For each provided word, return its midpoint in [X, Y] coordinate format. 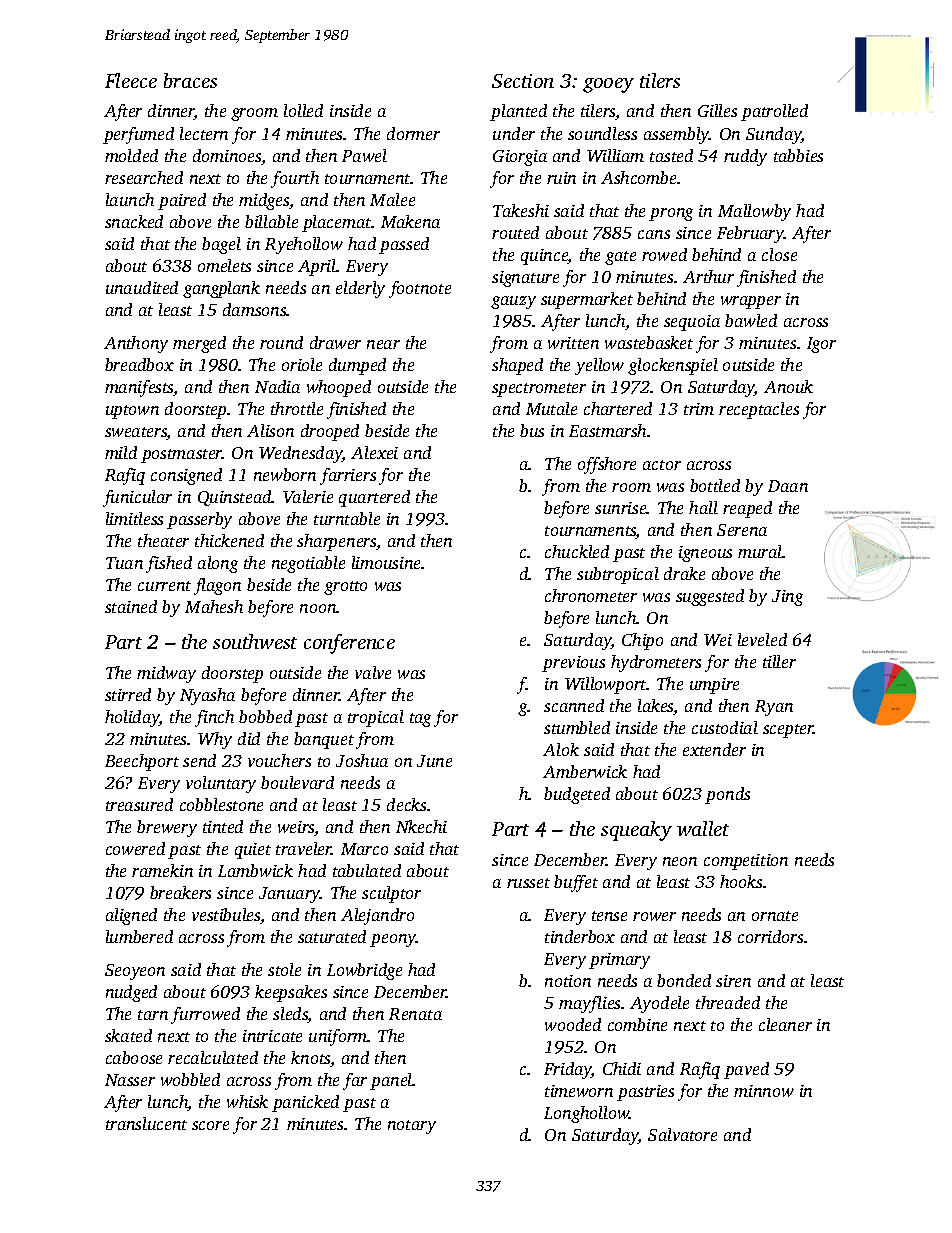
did [249, 738]
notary [412, 1127]
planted [518, 112]
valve [373, 672]
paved [746, 1070]
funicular [137, 498]
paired [182, 201]
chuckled [577, 551]
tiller [779, 661]
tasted [671, 155]
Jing [787, 598]
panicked [305, 1103]
